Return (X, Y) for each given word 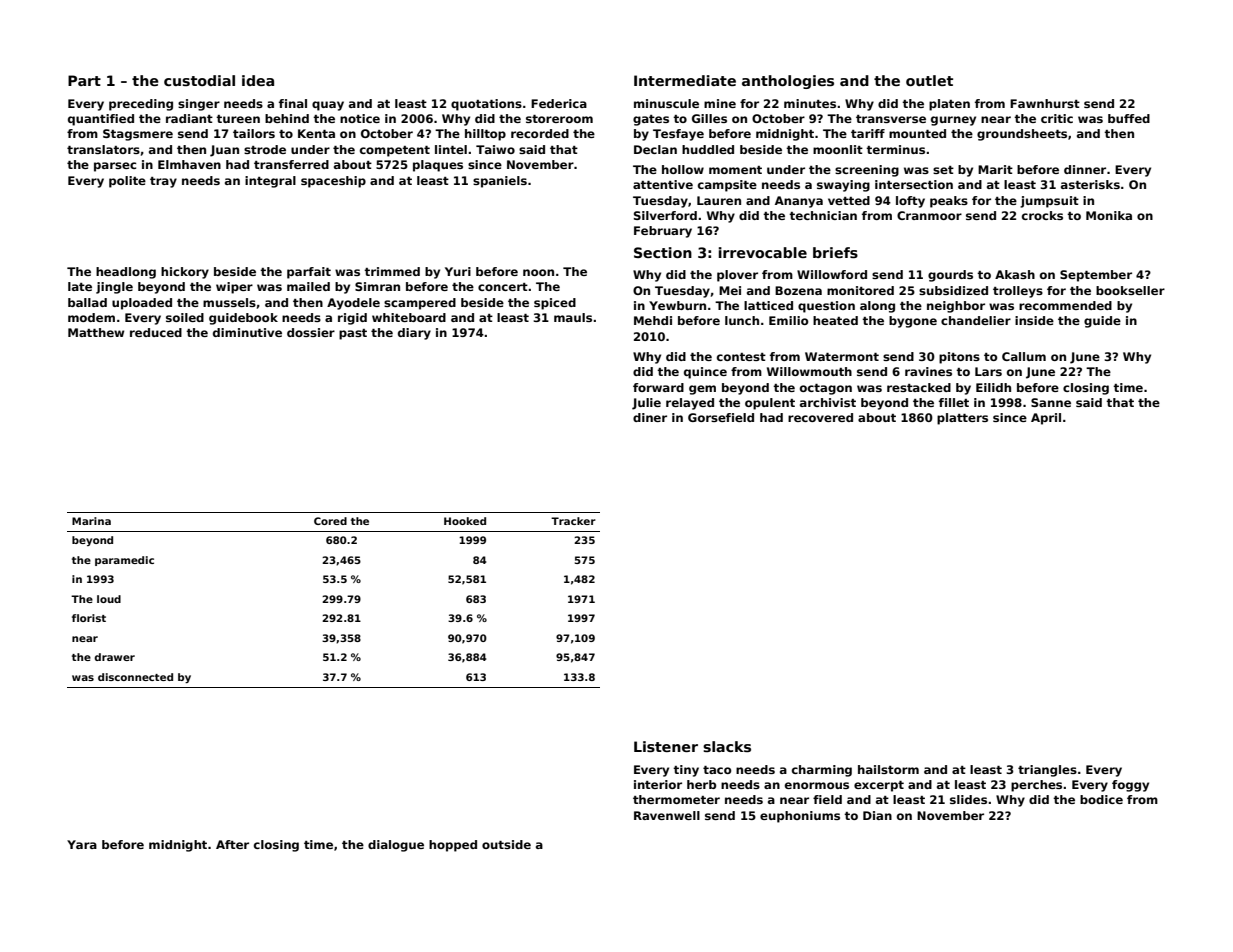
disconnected (135, 677)
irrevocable (763, 252)
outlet (929, 80)
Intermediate (685, 80)
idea (258, 80)
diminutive (247, 332)
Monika (1109, 215)
